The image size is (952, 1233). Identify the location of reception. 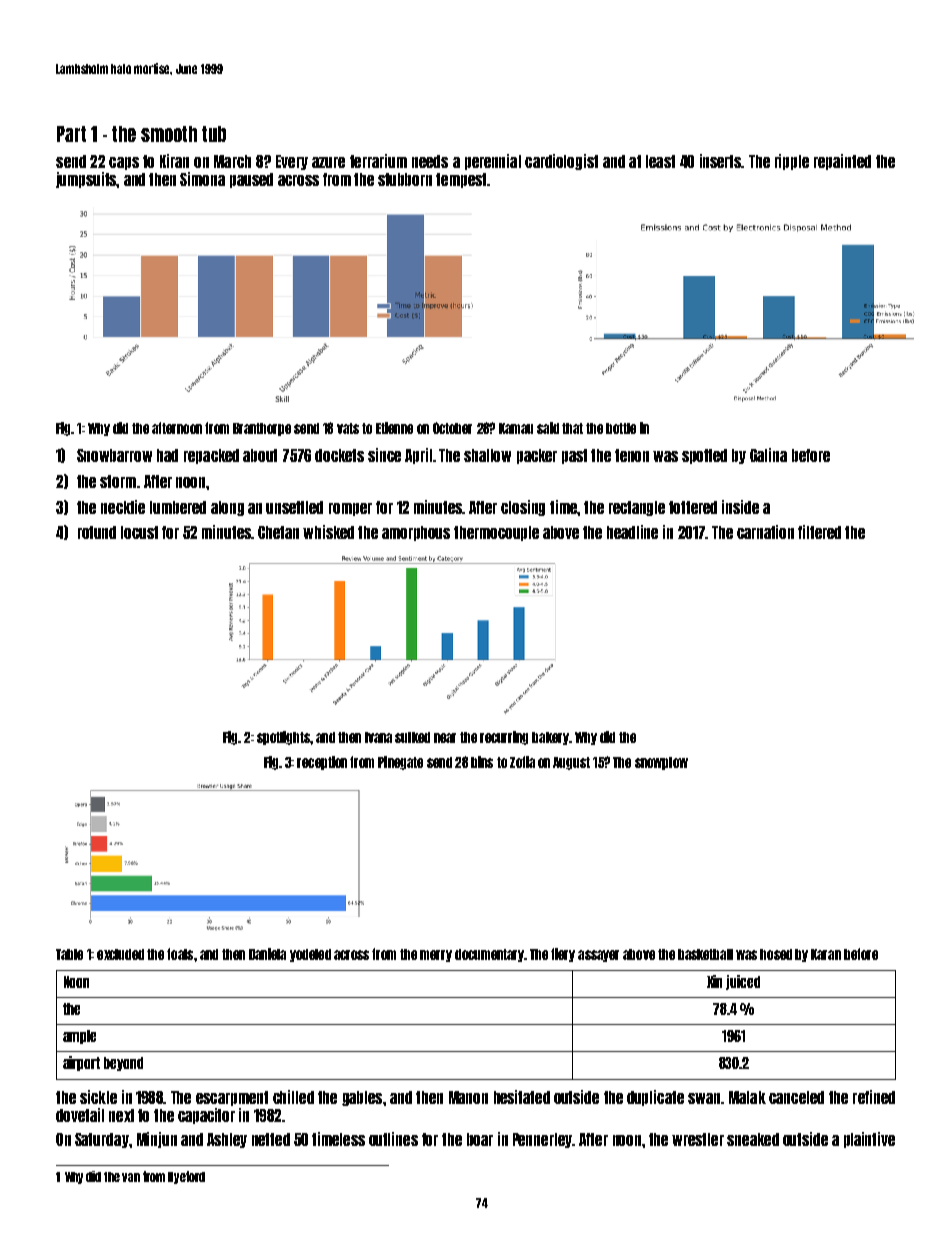
(322, 763).
